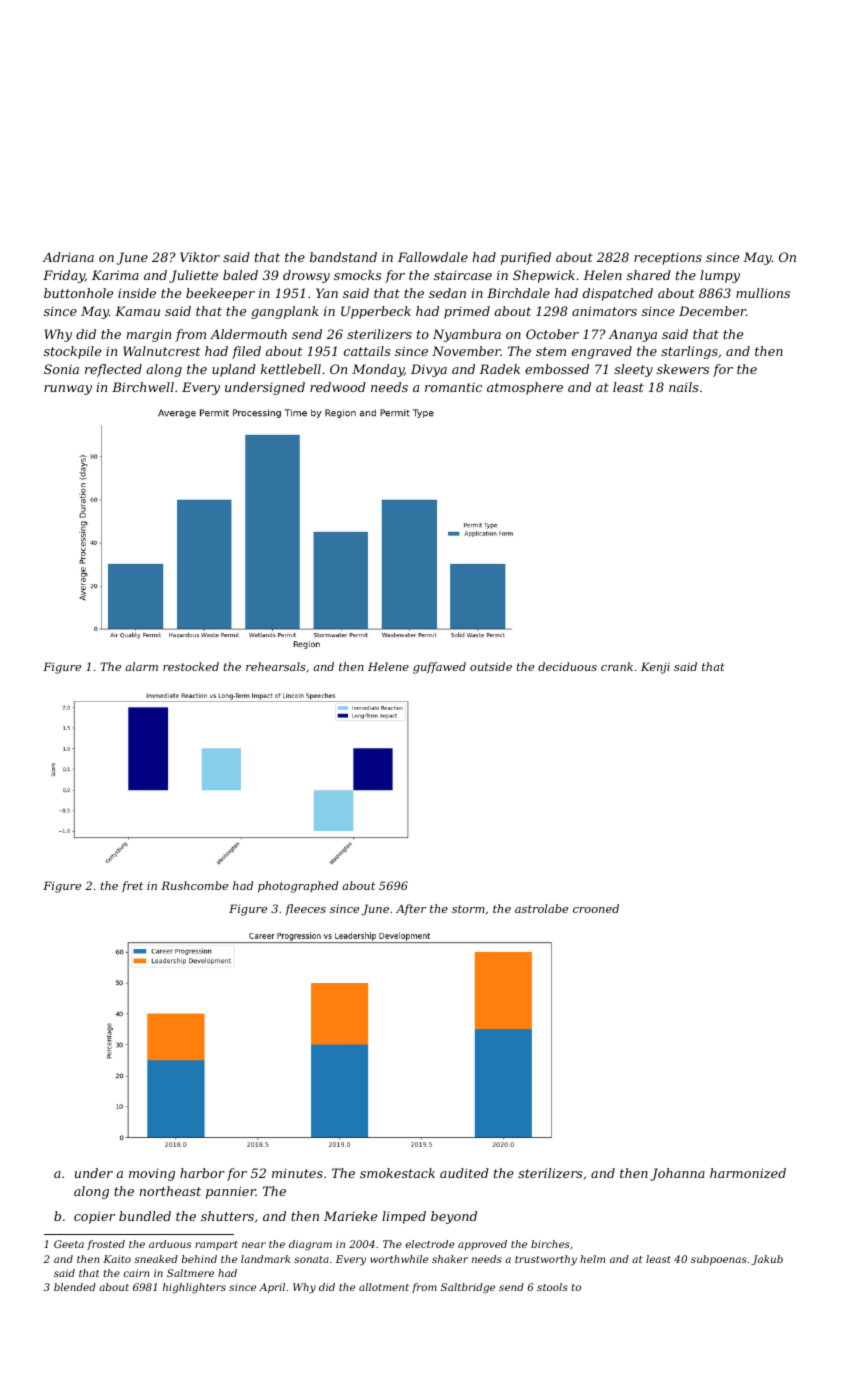 The image size is (849, 1400). I want to click on crooned, so click(596, 908).
